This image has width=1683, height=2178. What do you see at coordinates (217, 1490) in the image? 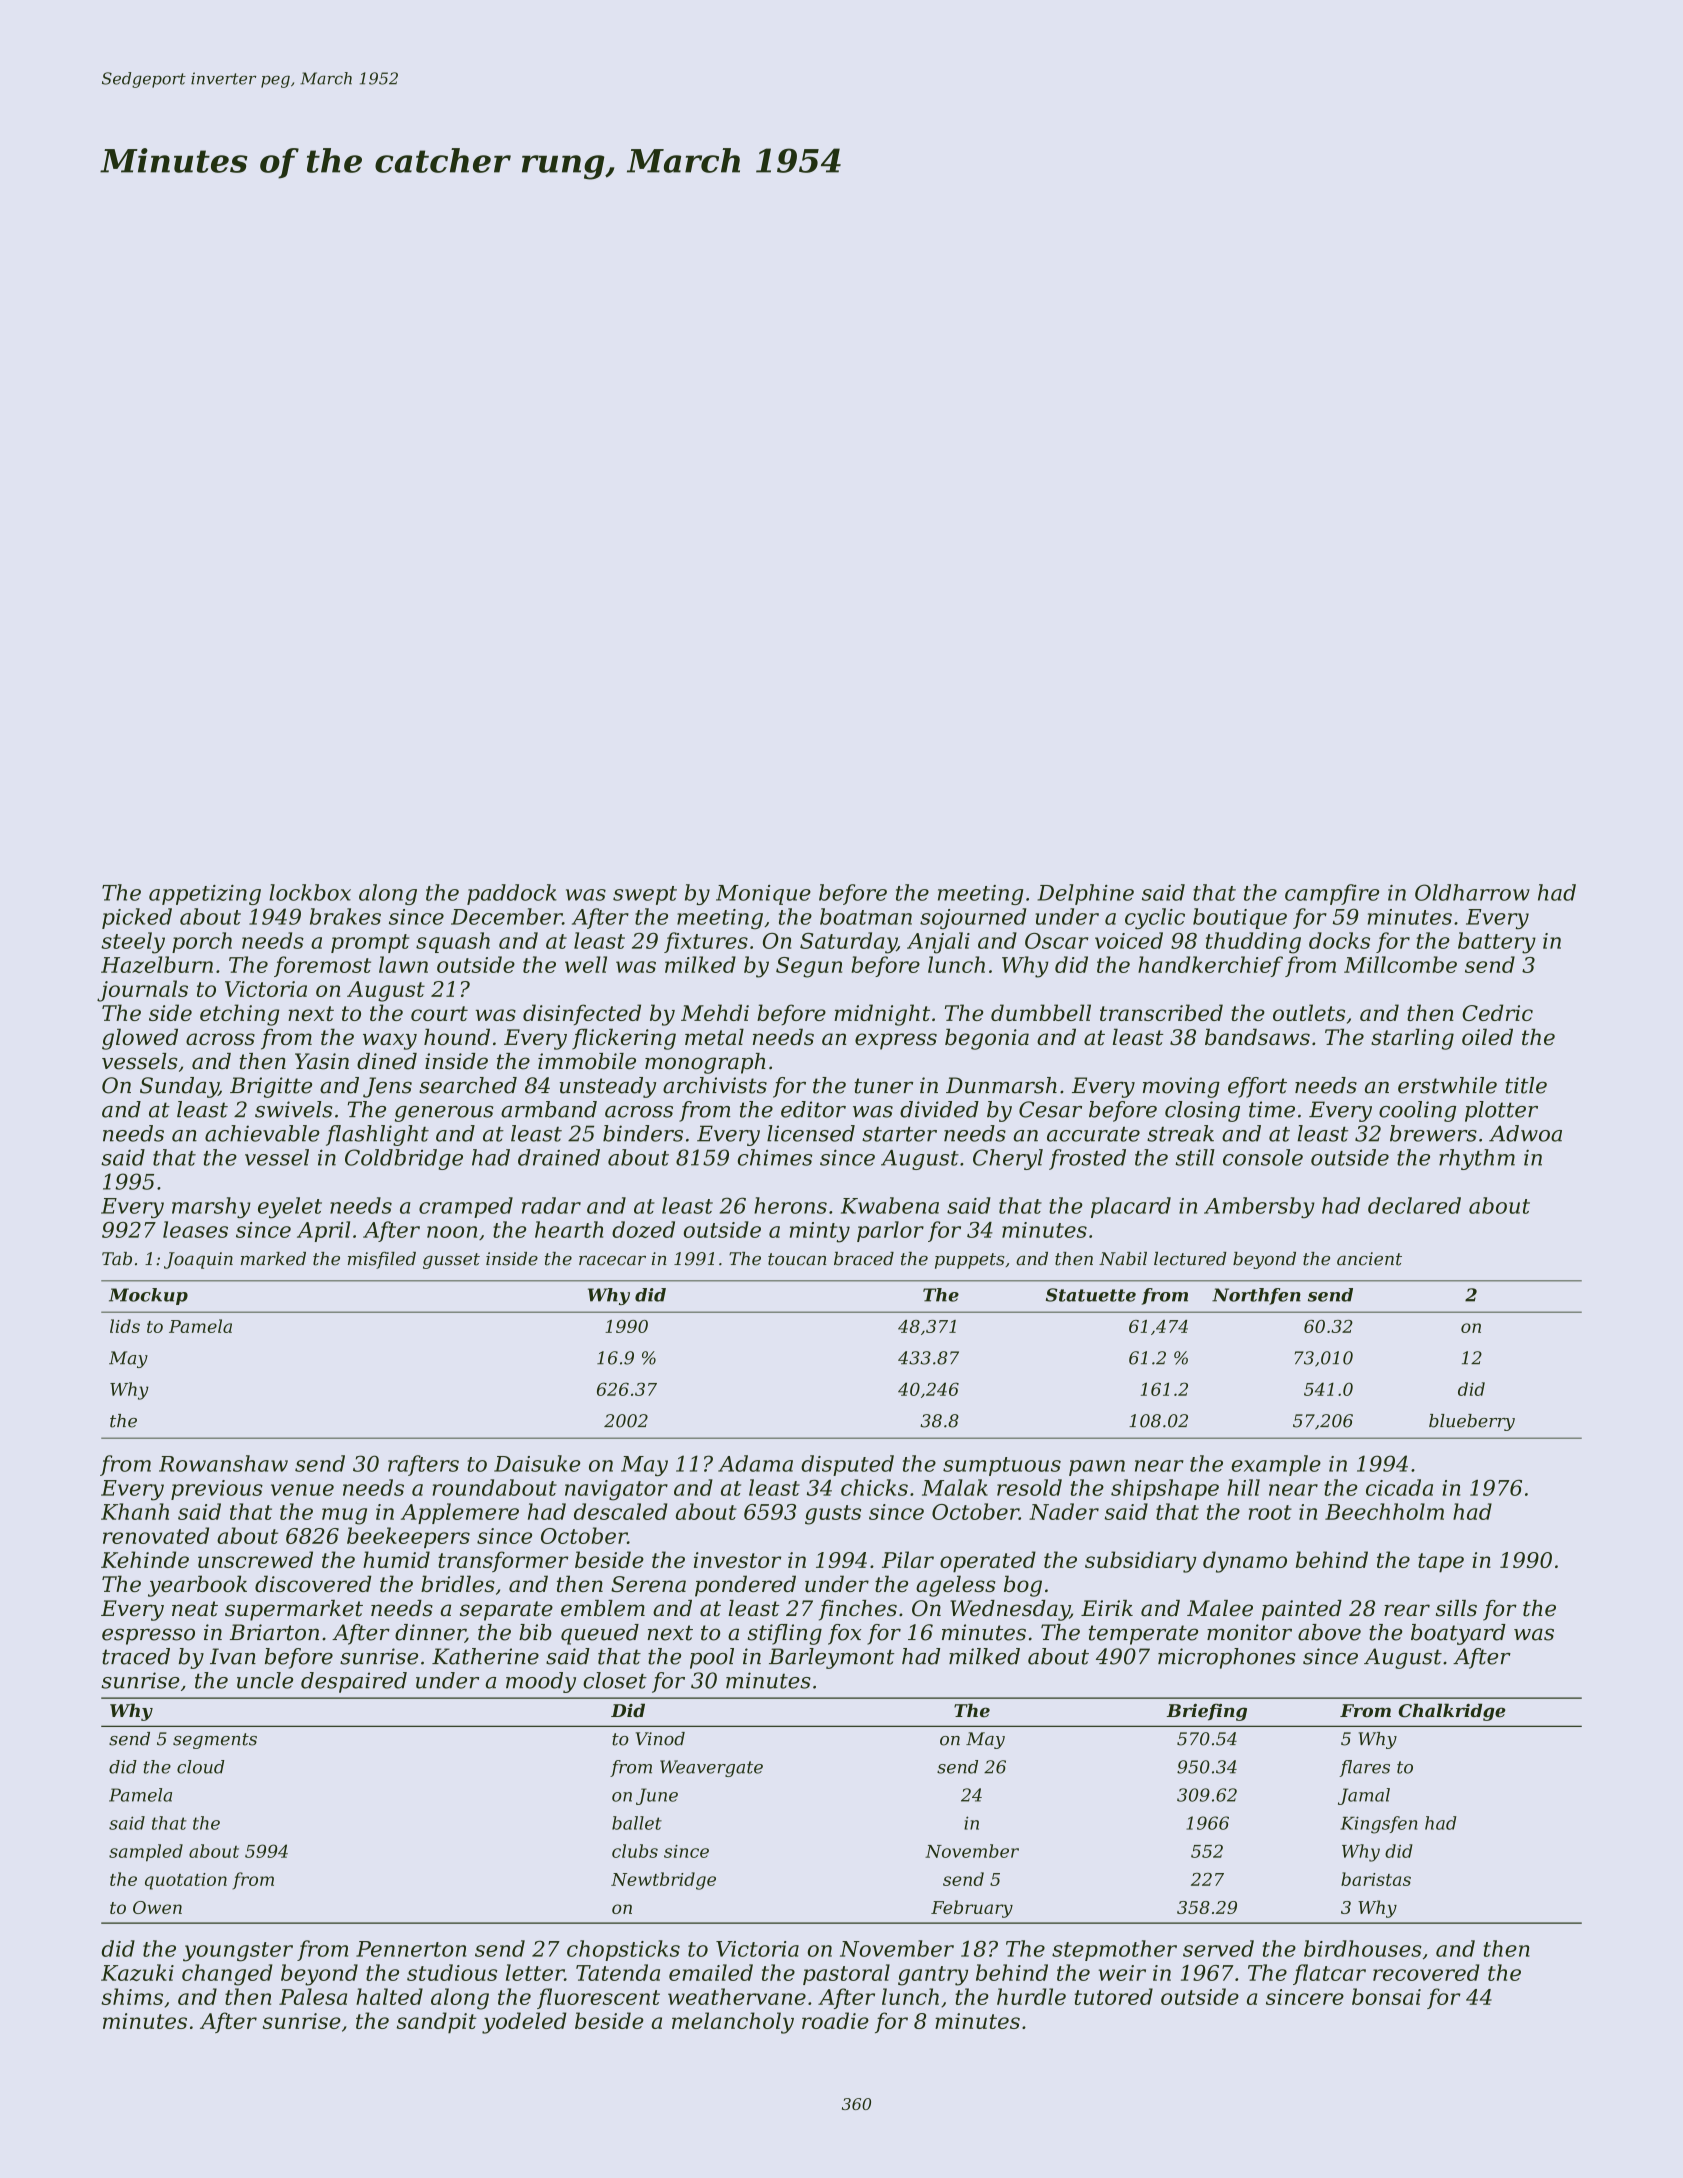
I see `previous` at bounding box center [217, 1490].
